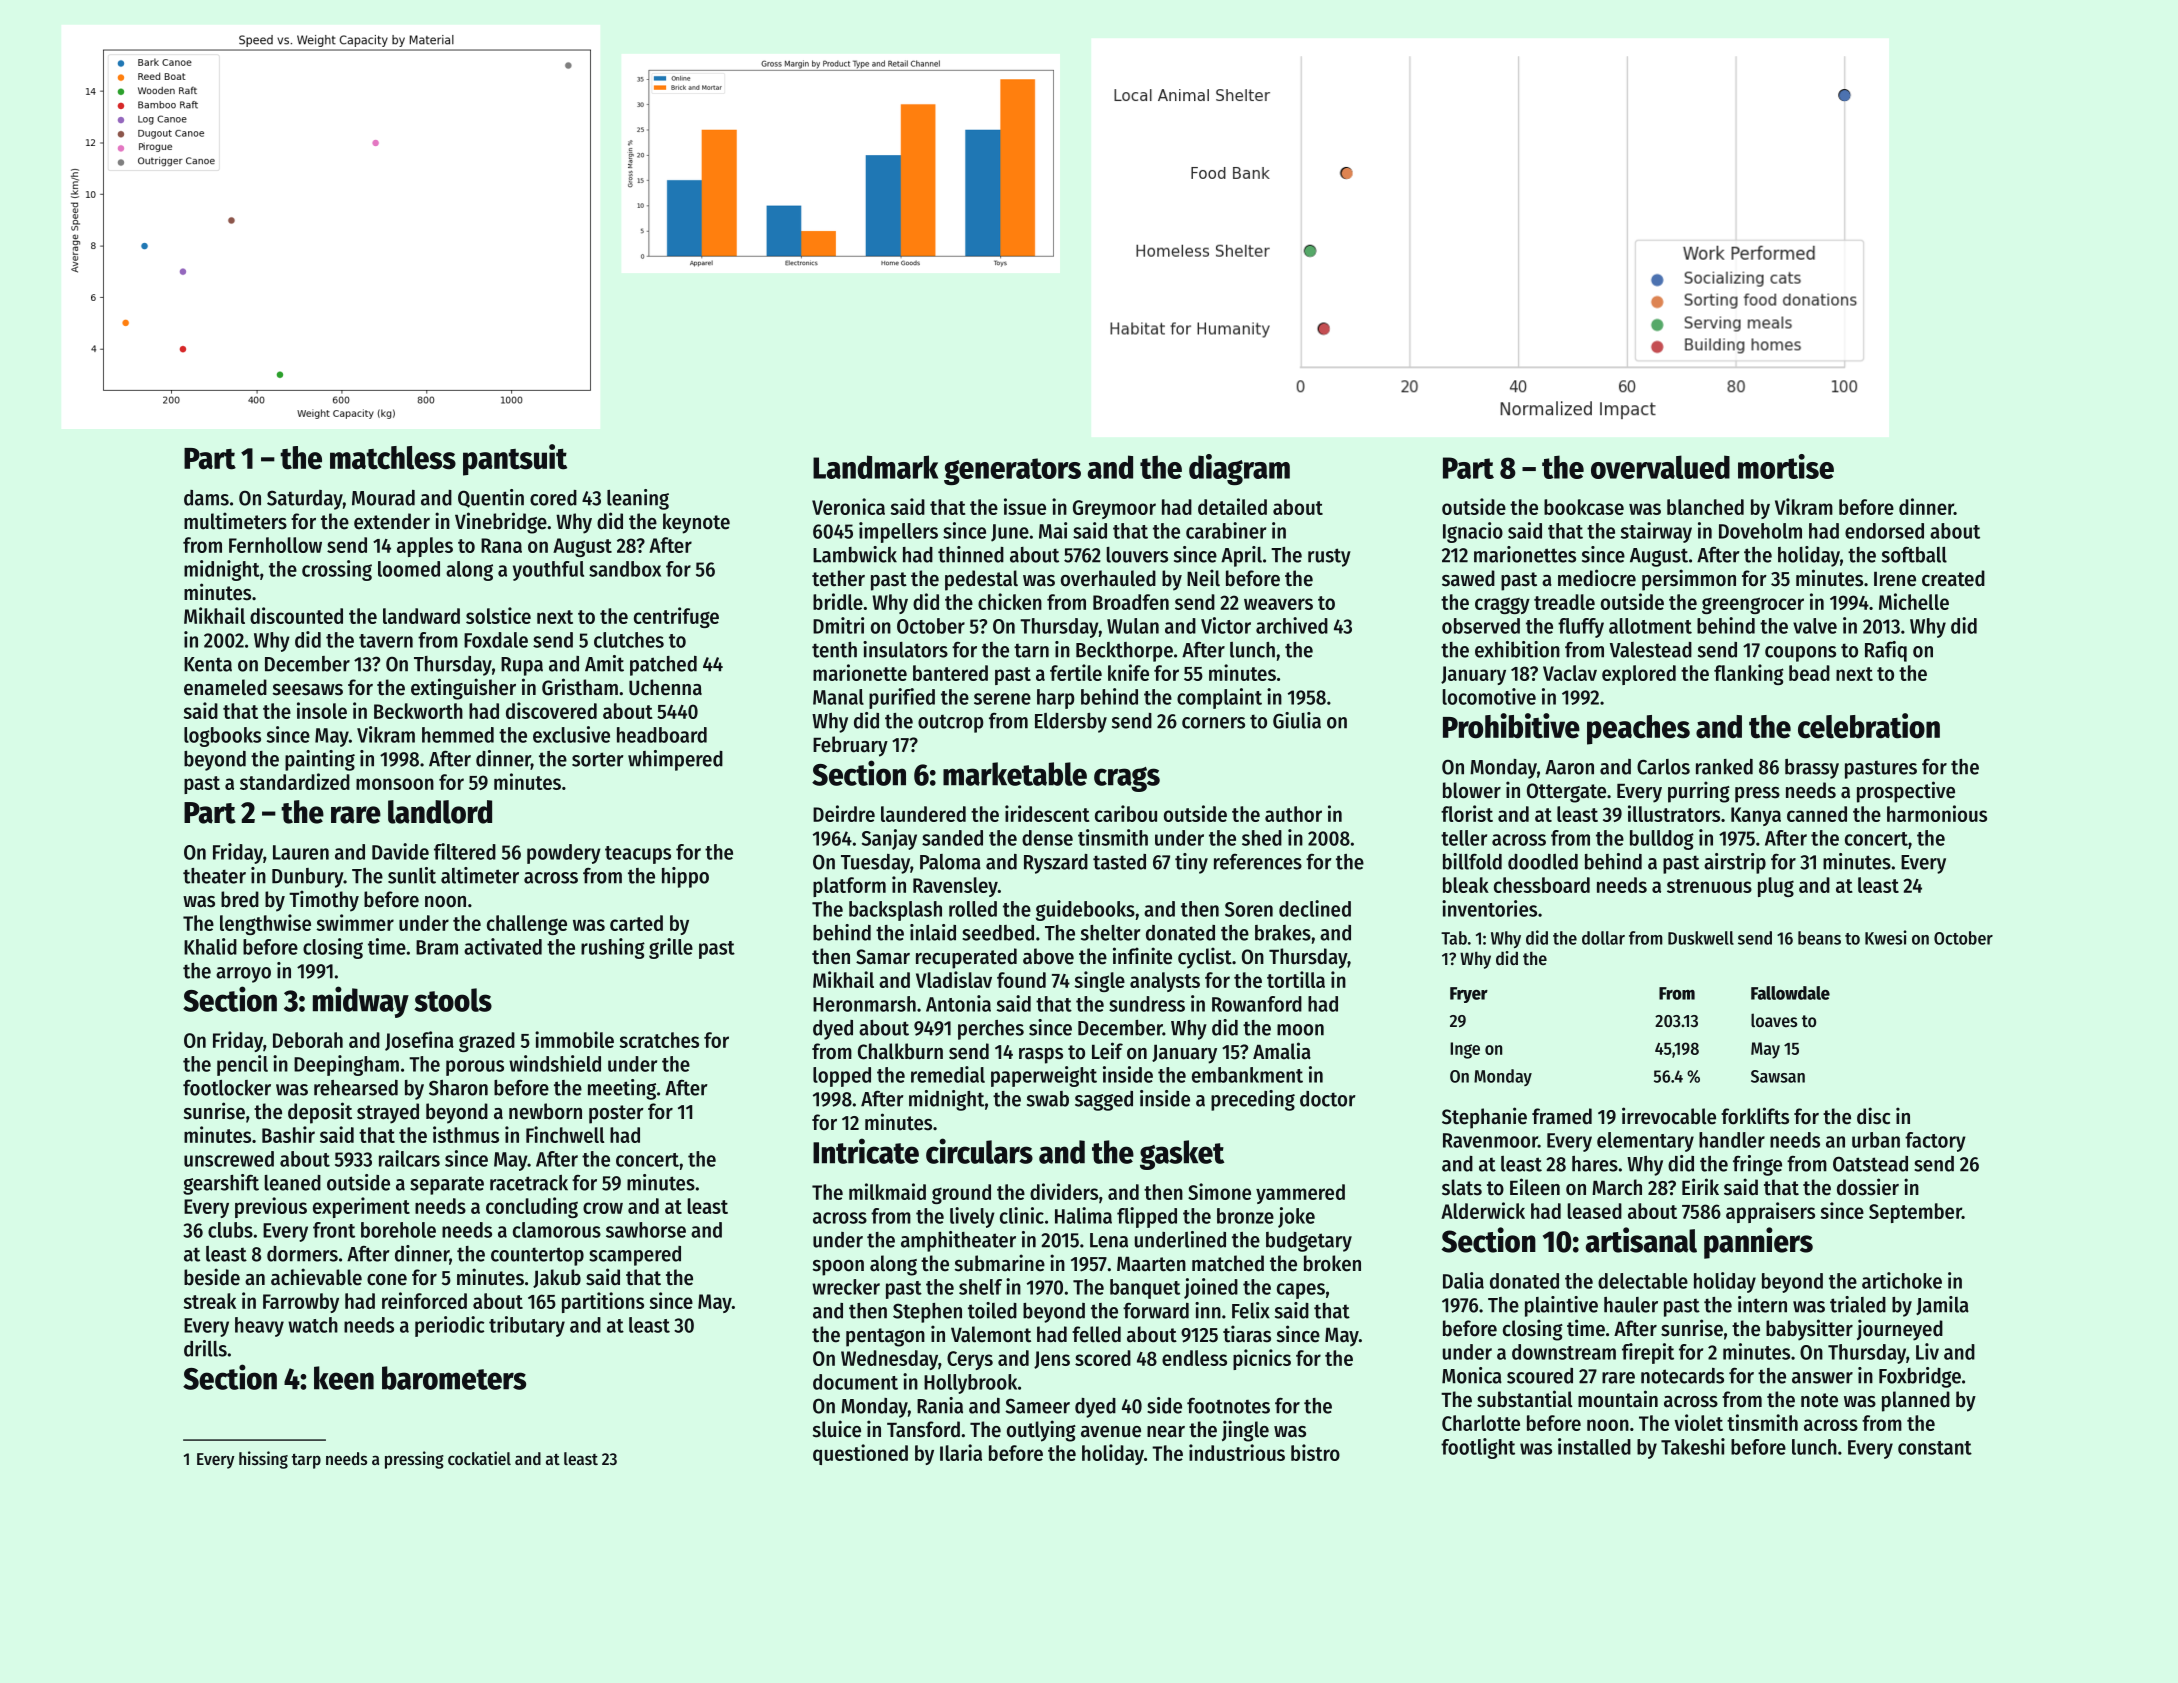  I want to click on Carlos, so click(1663, 767).
